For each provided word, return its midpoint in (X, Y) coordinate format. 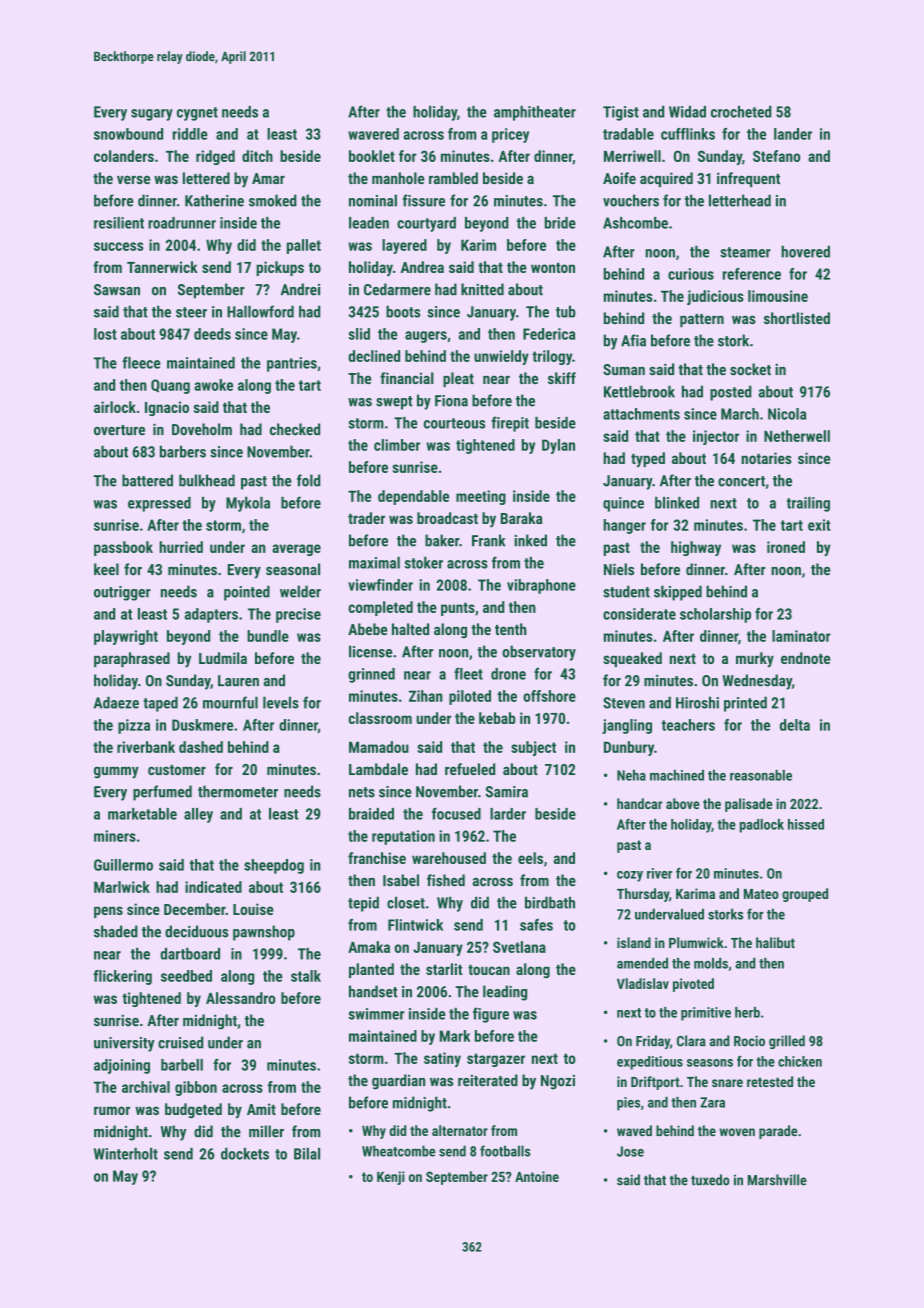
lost (105, 334)
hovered (805, 251)
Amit (261, 1109)
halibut (775, 942)
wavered (373, 134)
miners (115, 836)
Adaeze (116, 702)
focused (456, 813)
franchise (377, 858)
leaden (369, 223)
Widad (687, 112)
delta (795, 725)
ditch (257, 156)
